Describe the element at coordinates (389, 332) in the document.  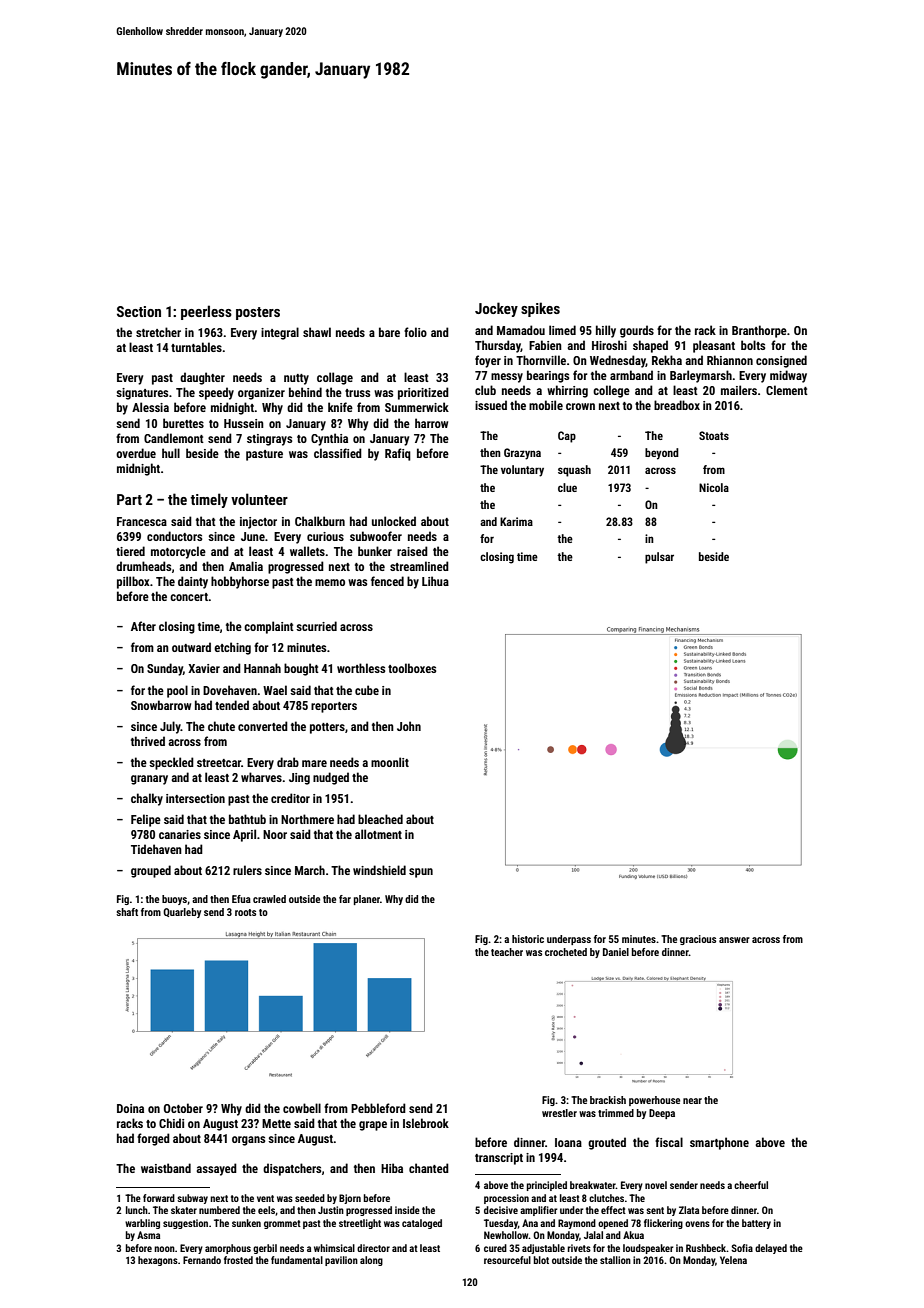
I see `bare` at that location.
